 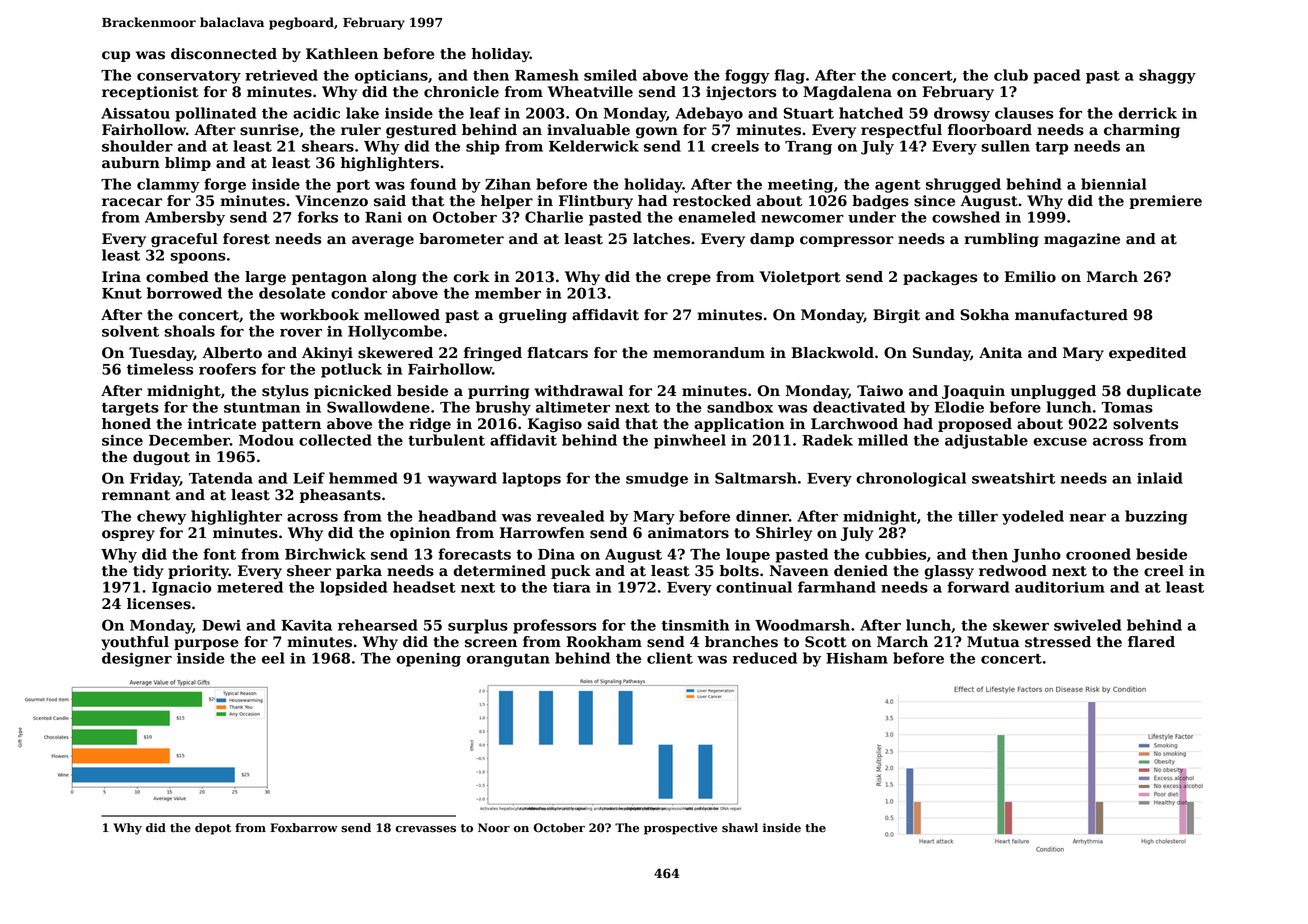 What do you see at coordinates (1147, 354) in the screenshot?
I see `expedited` at bounding box center [1147, 354].
